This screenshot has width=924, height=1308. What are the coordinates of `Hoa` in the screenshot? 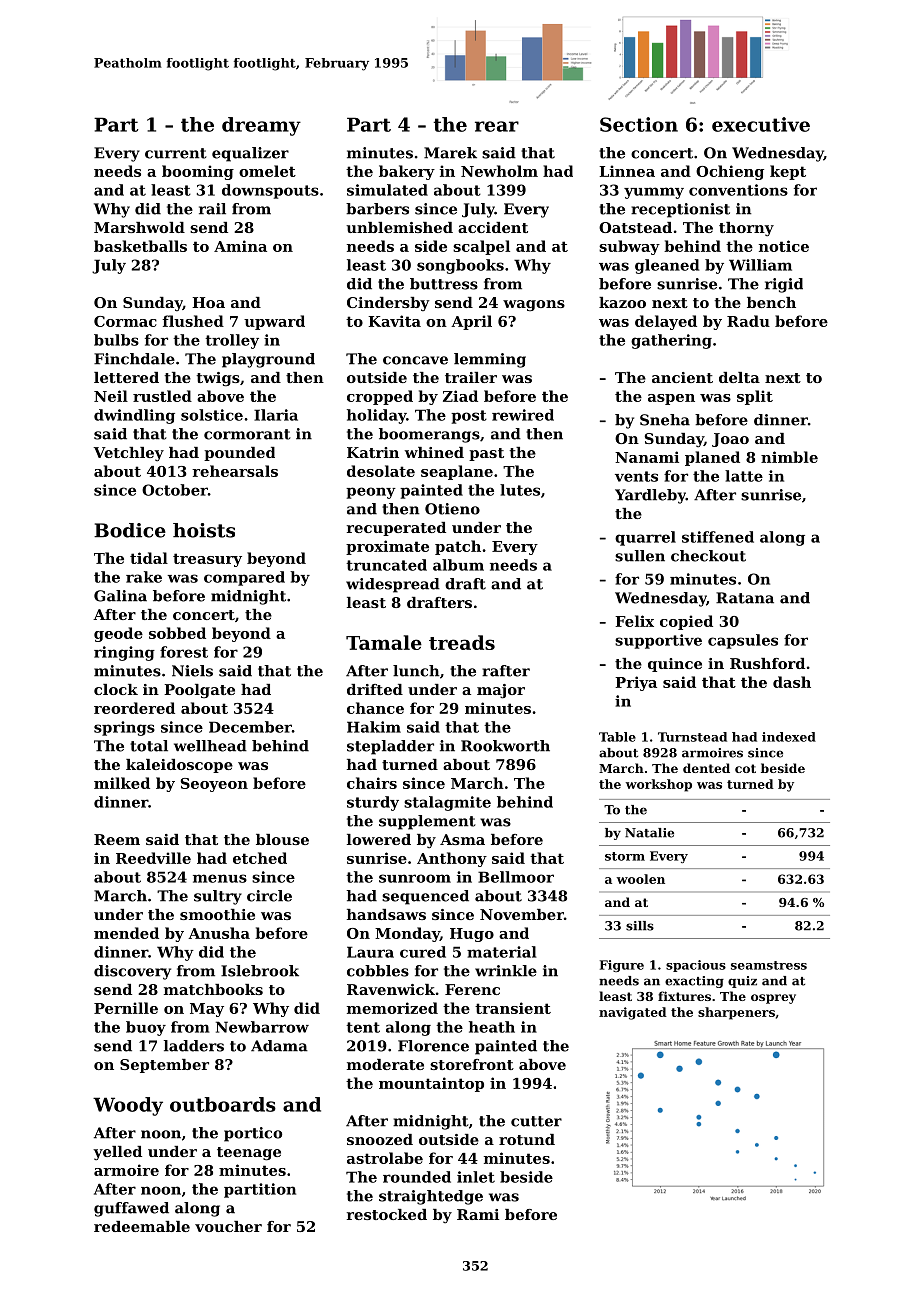 It's located at (208, 302).
